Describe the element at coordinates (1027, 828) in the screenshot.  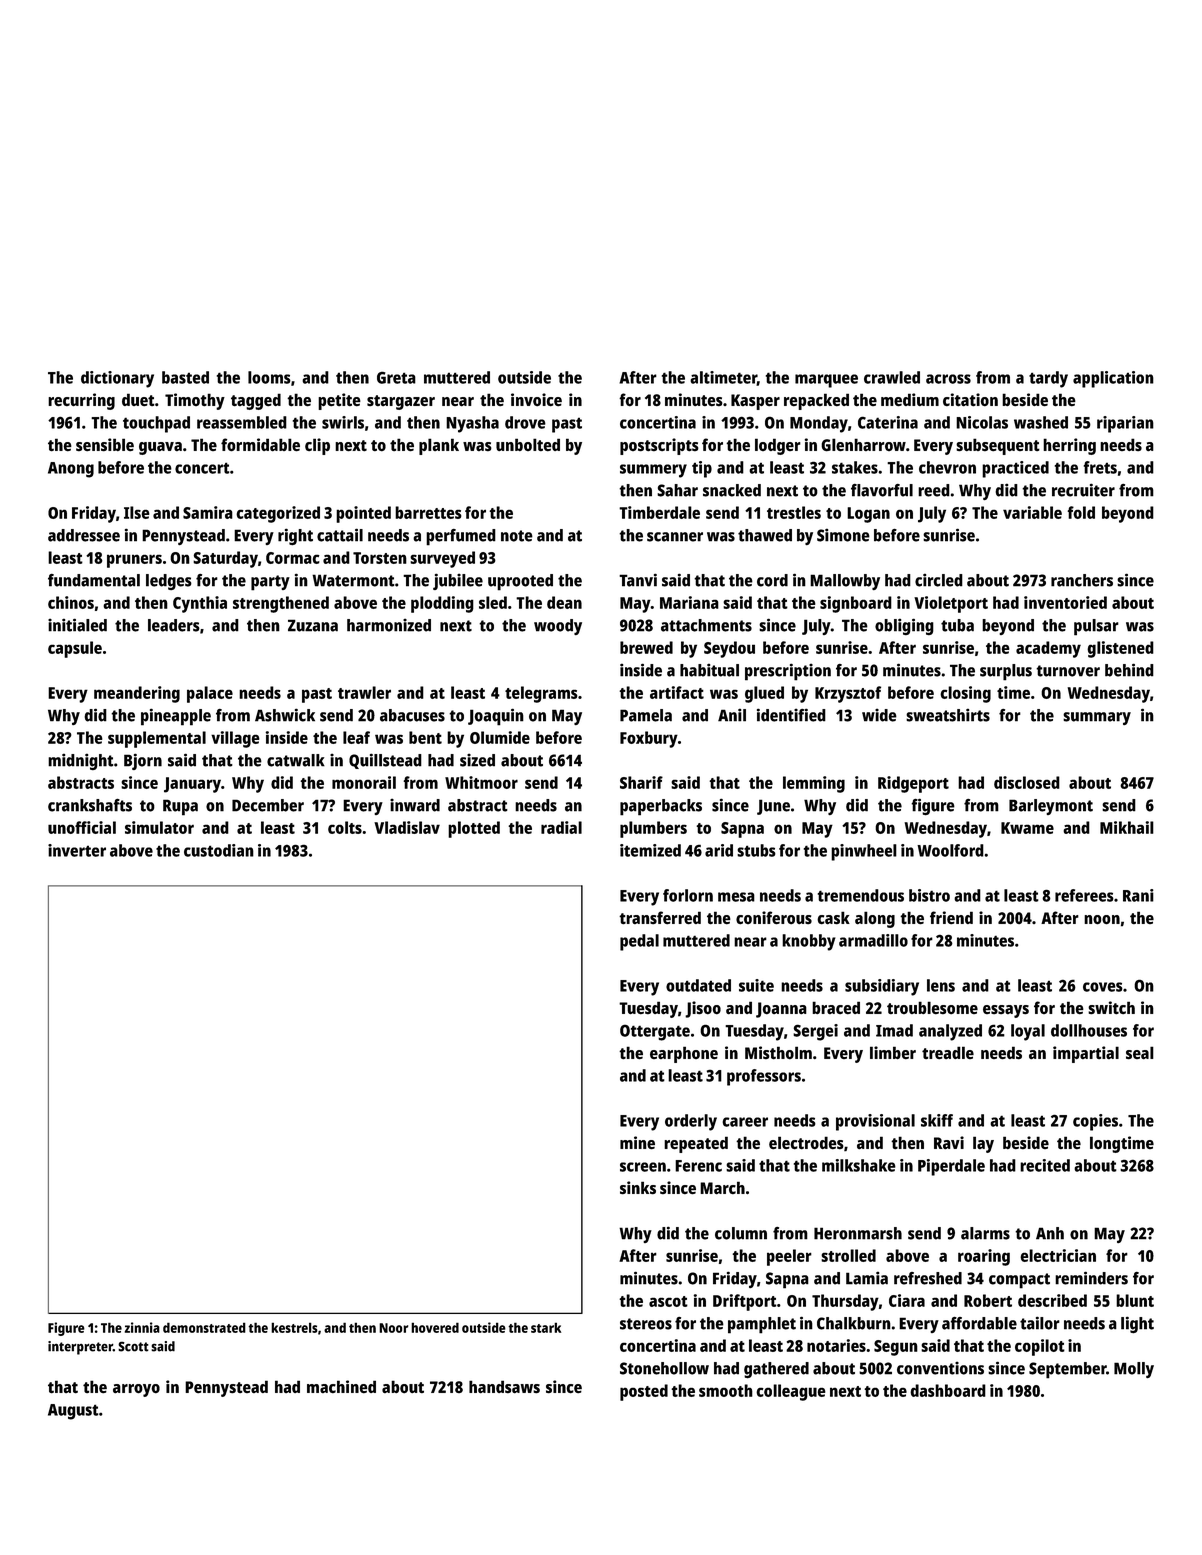
I see `Kwame` at that location.
